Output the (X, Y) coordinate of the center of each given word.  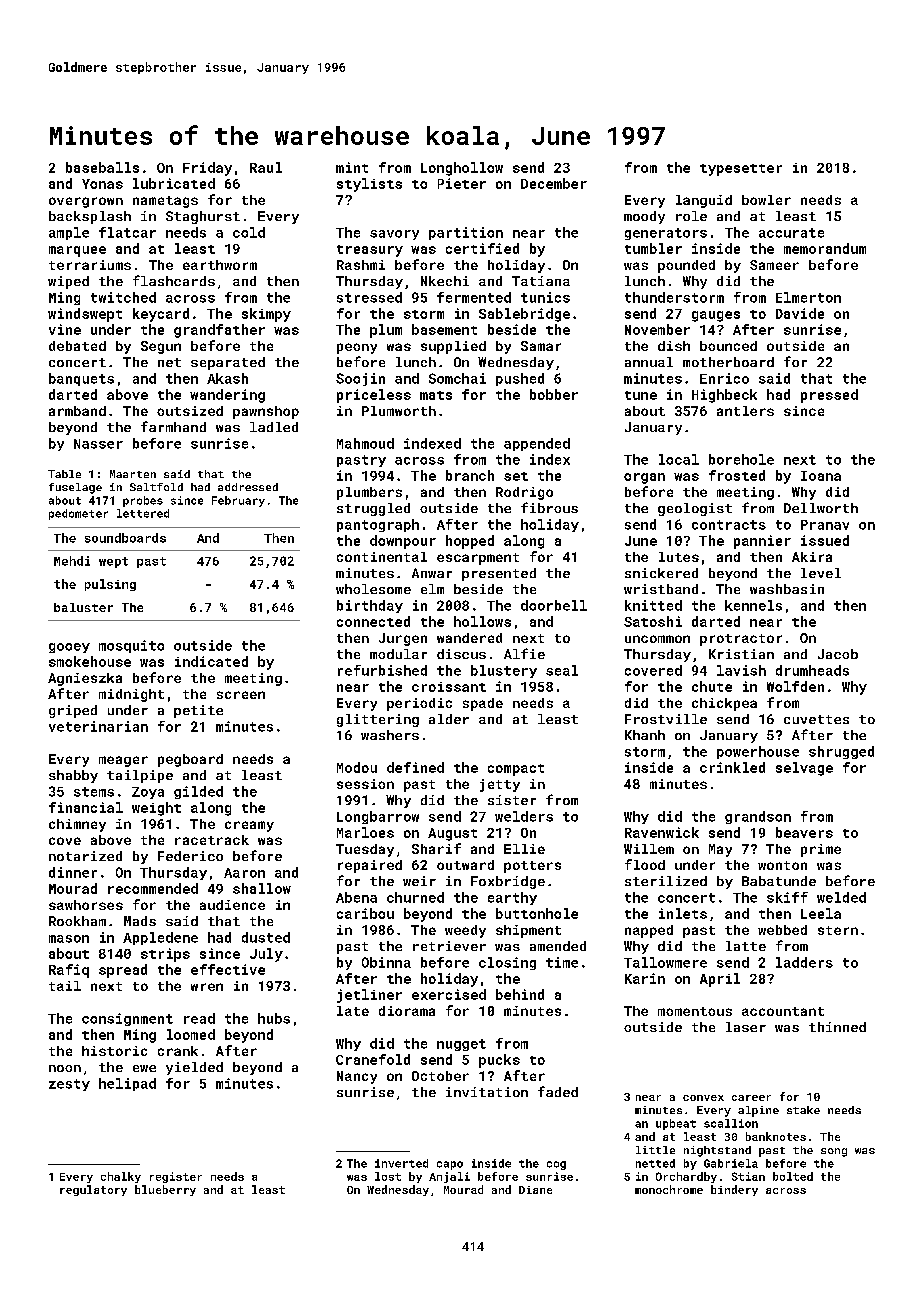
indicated (211, 661)
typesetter (741, 170)
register (176, 1177)
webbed (782, 930)
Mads (140, 921)
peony (357, 348)
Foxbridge (508, 882)
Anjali (449, 1177)
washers (390, 735)
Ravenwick (662, 832)
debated (77, 346)
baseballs (102, 167)
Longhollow (462, 169)
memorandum (825, 248)
